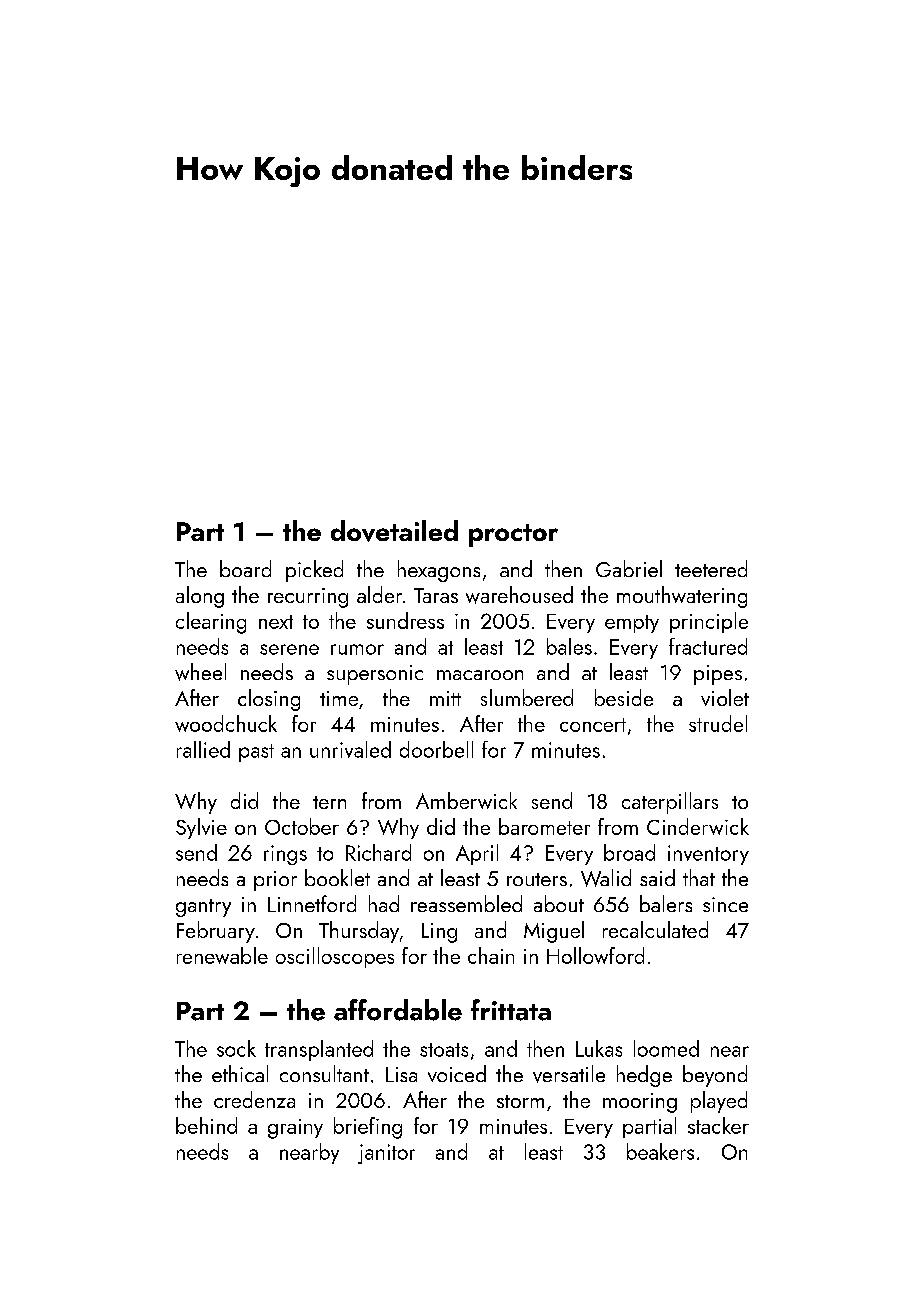 This document has height=1311, width=924. Describe the element at coordinates (593, 725) in the document. I see `concert` at that location.
